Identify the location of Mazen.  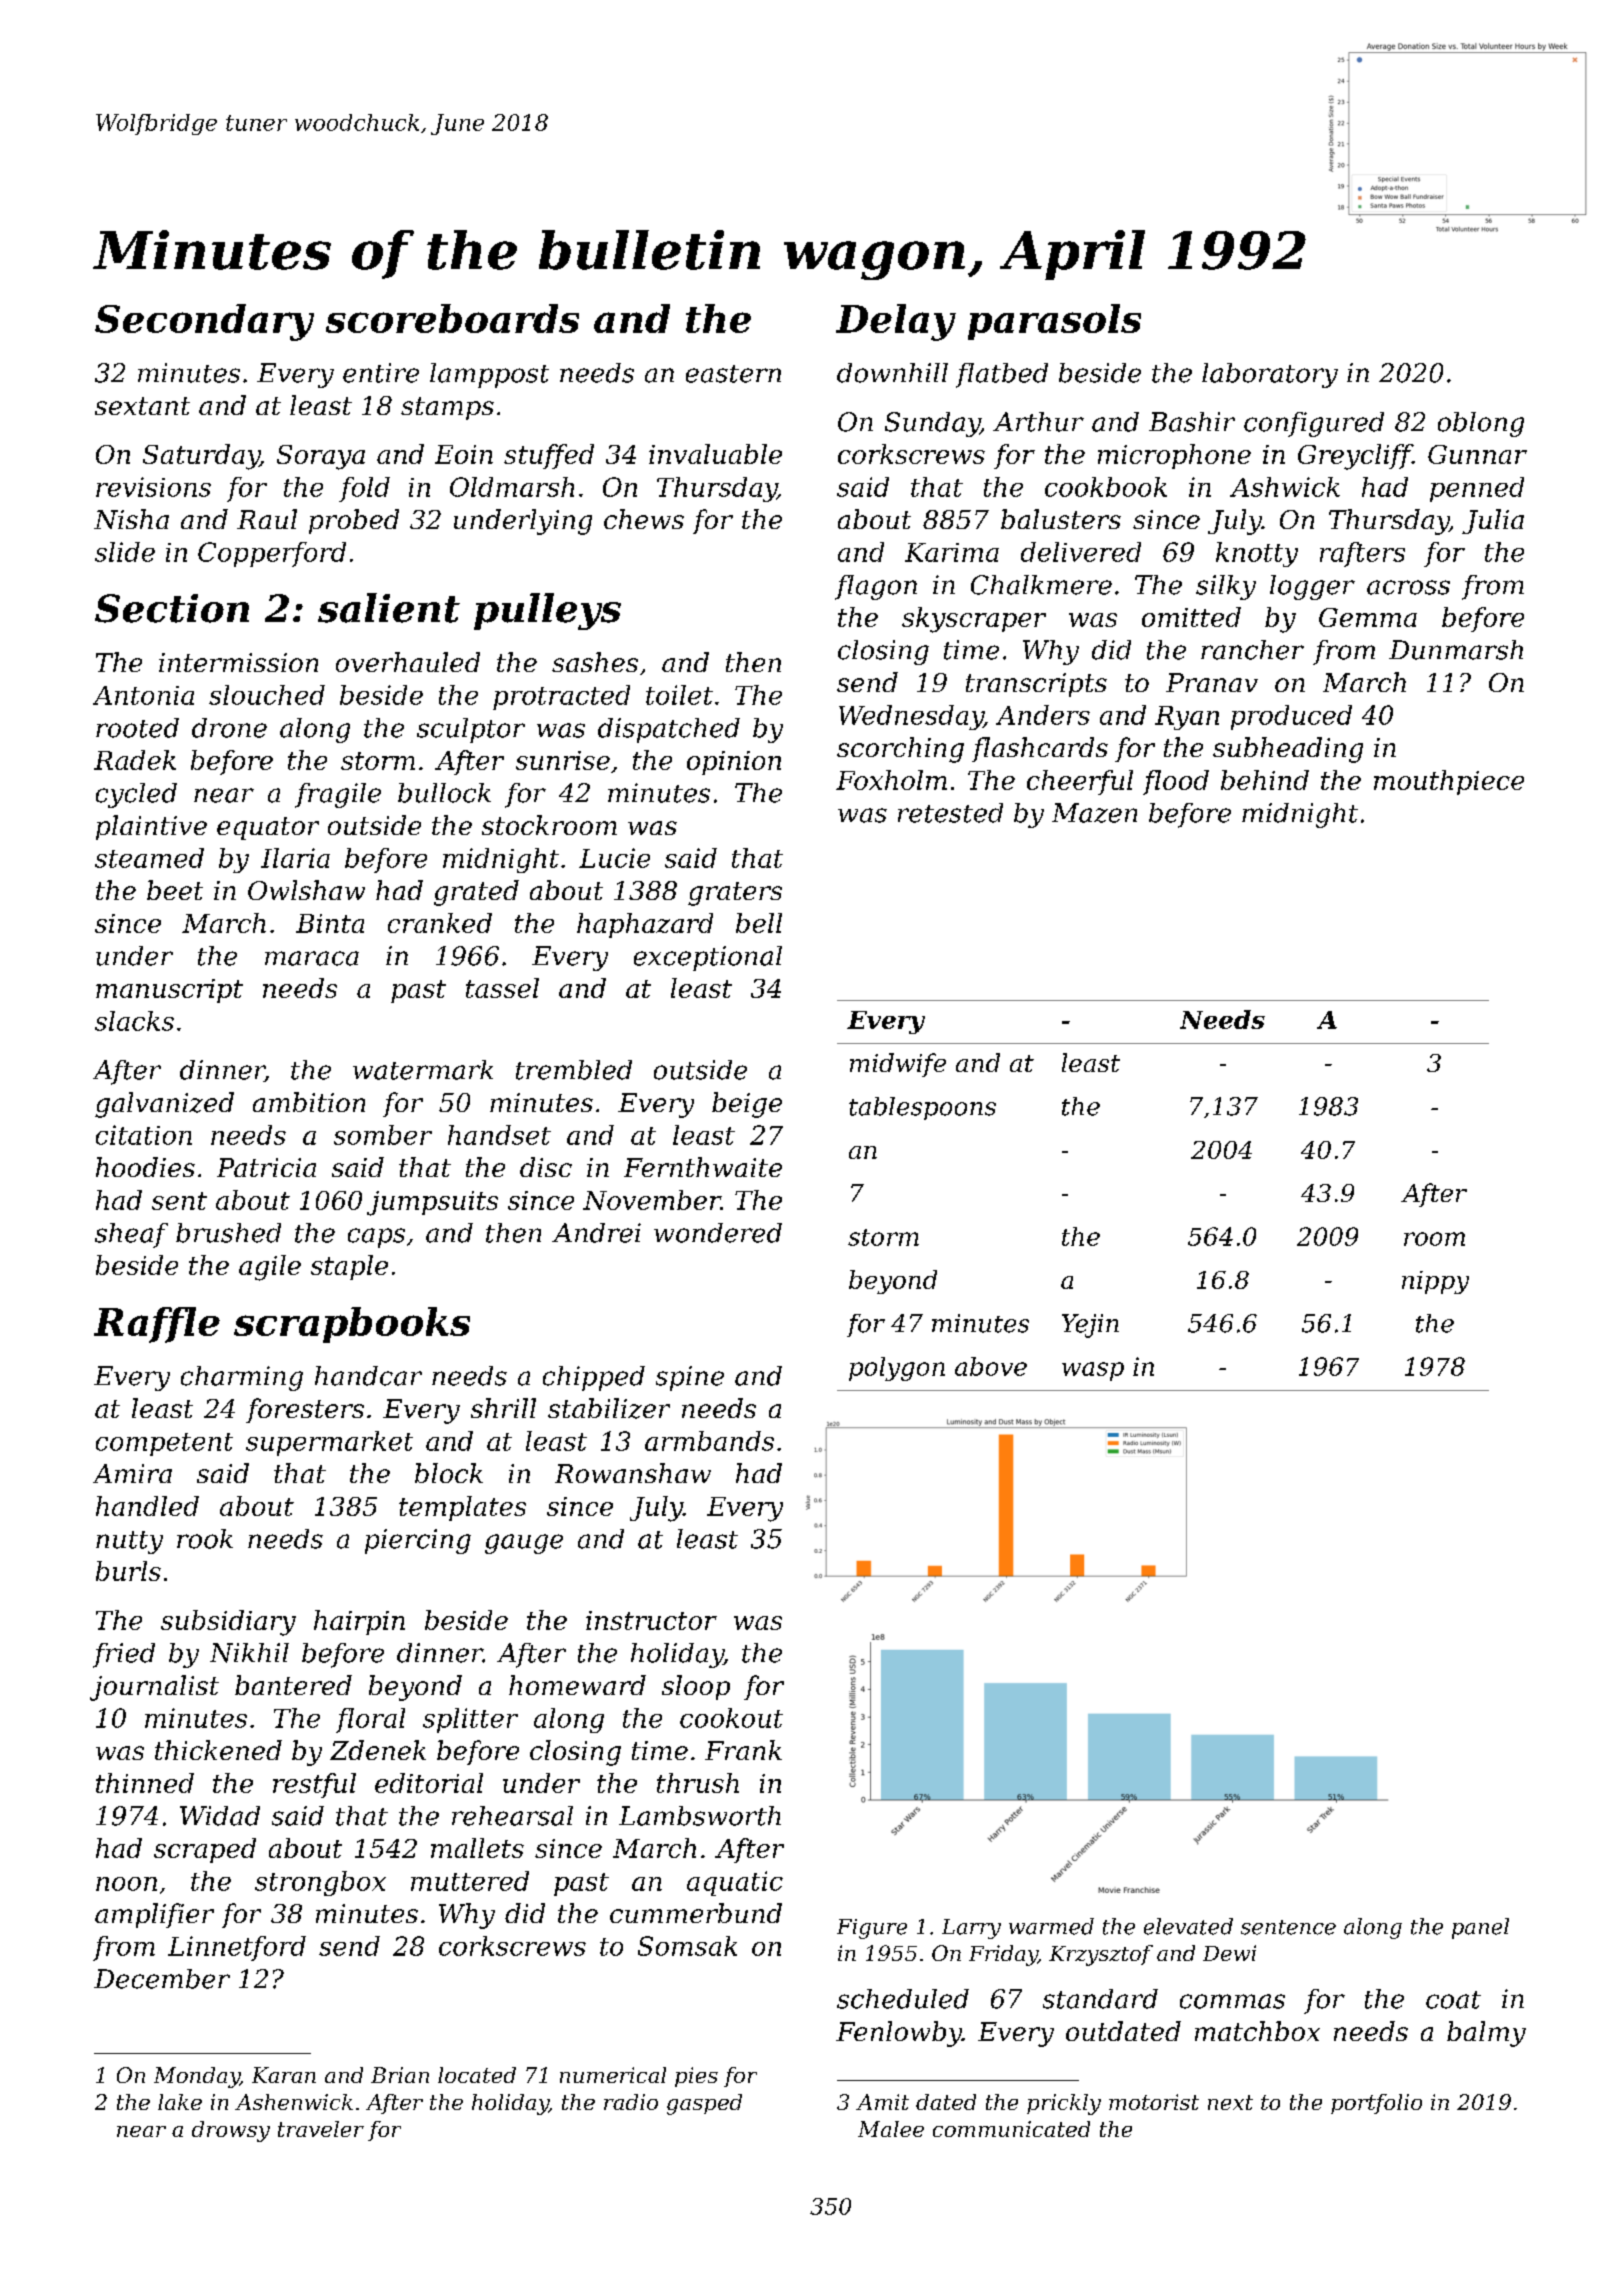
(1094, 813).
